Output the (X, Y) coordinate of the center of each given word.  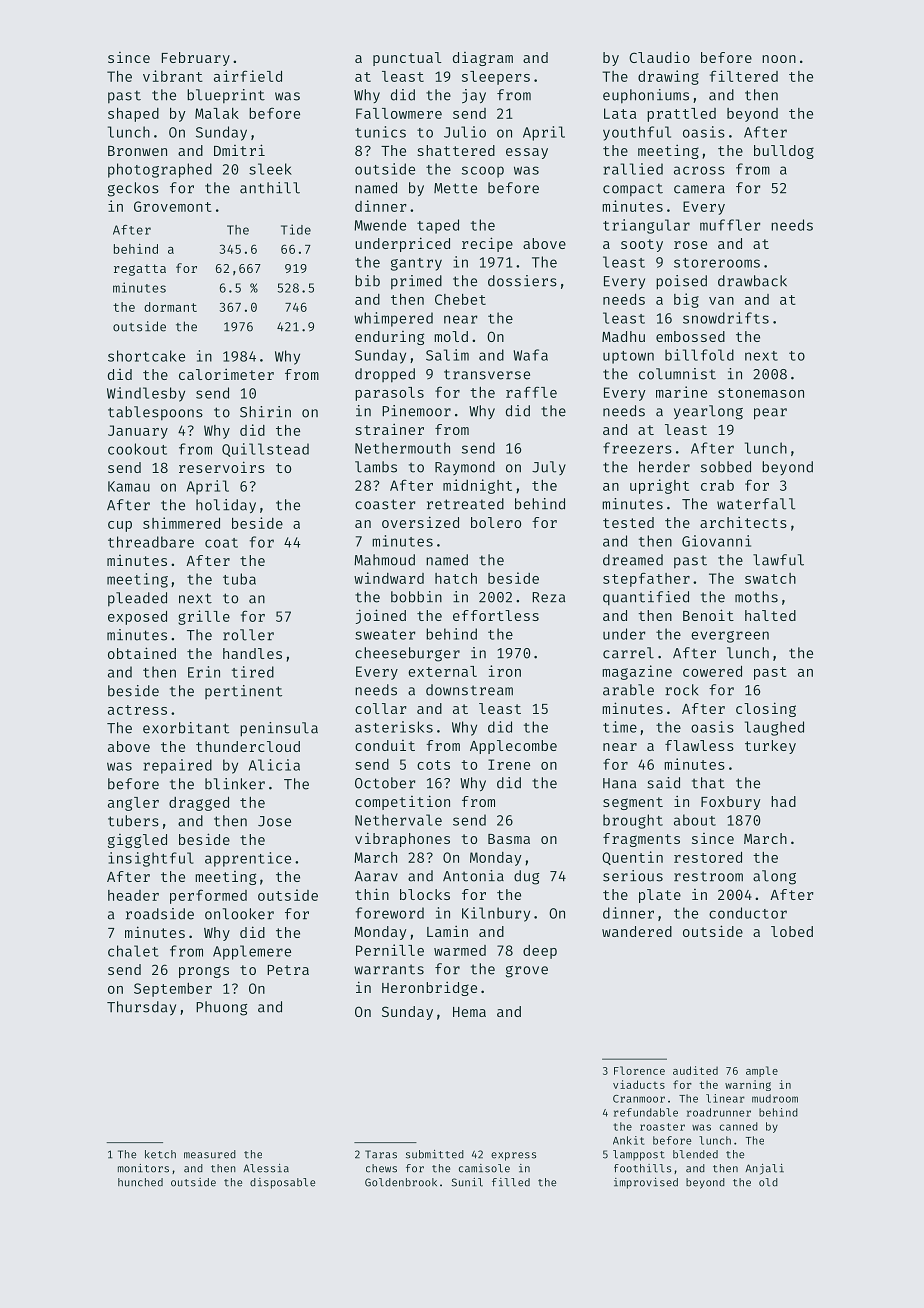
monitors (143, 1168)
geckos (133, 189)
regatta (140, 270)
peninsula (279, 729)
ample (762, 1071)
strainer (390, 429)
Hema (469, 1012)
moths (756, 597)
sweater (385, 635)
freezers (637, 448)
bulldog (784, 152)
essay (527, 153)
